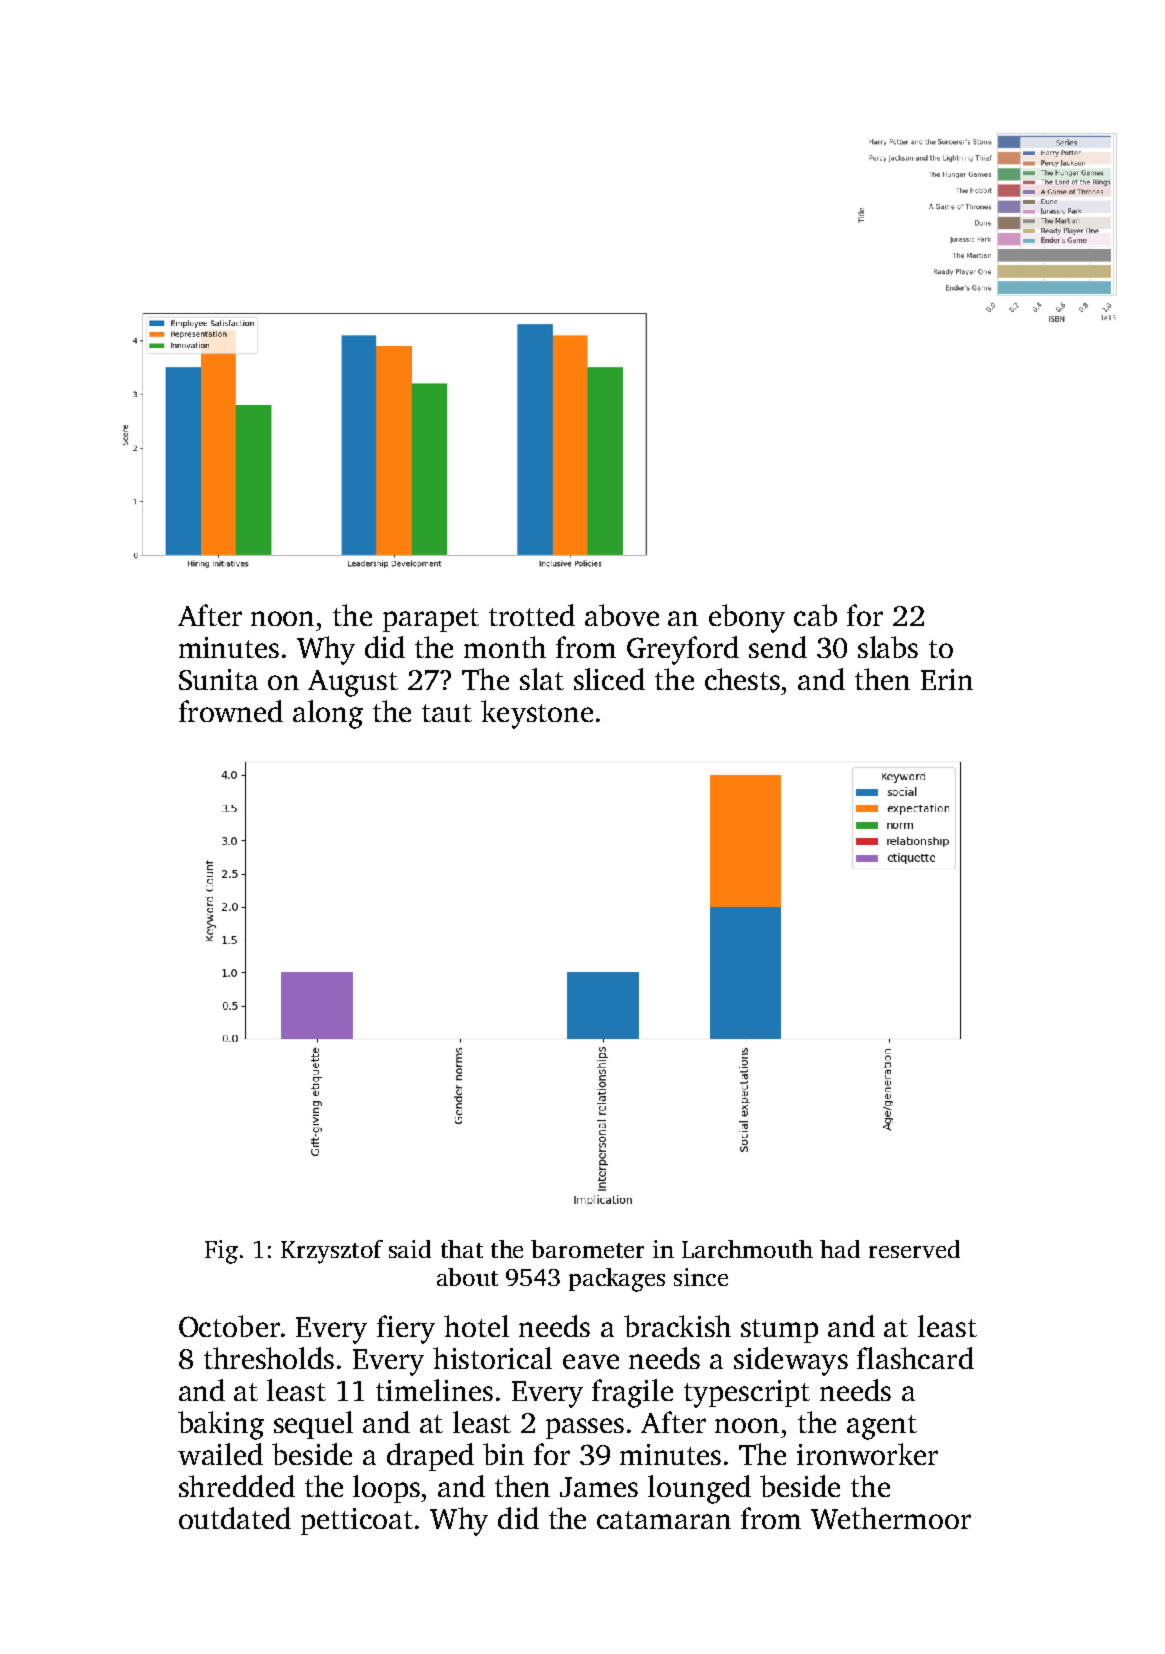 Image resolution: width=1165 pixels, height=1654 pixels. Describe the element at coordinates (410, 1249) in the document. I see `said` at that location.
